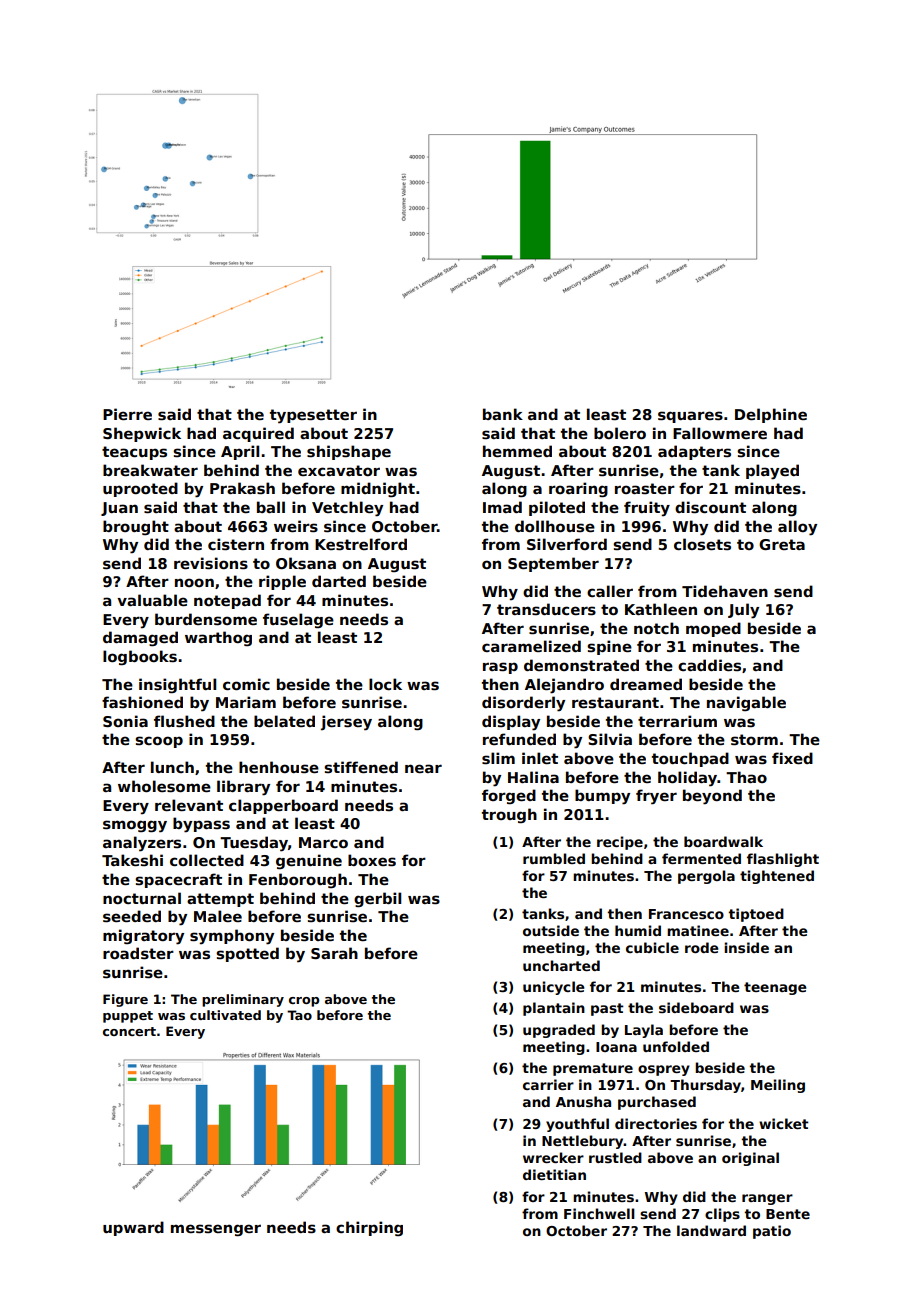  I want to click on shipshape, so click(349, 452).
